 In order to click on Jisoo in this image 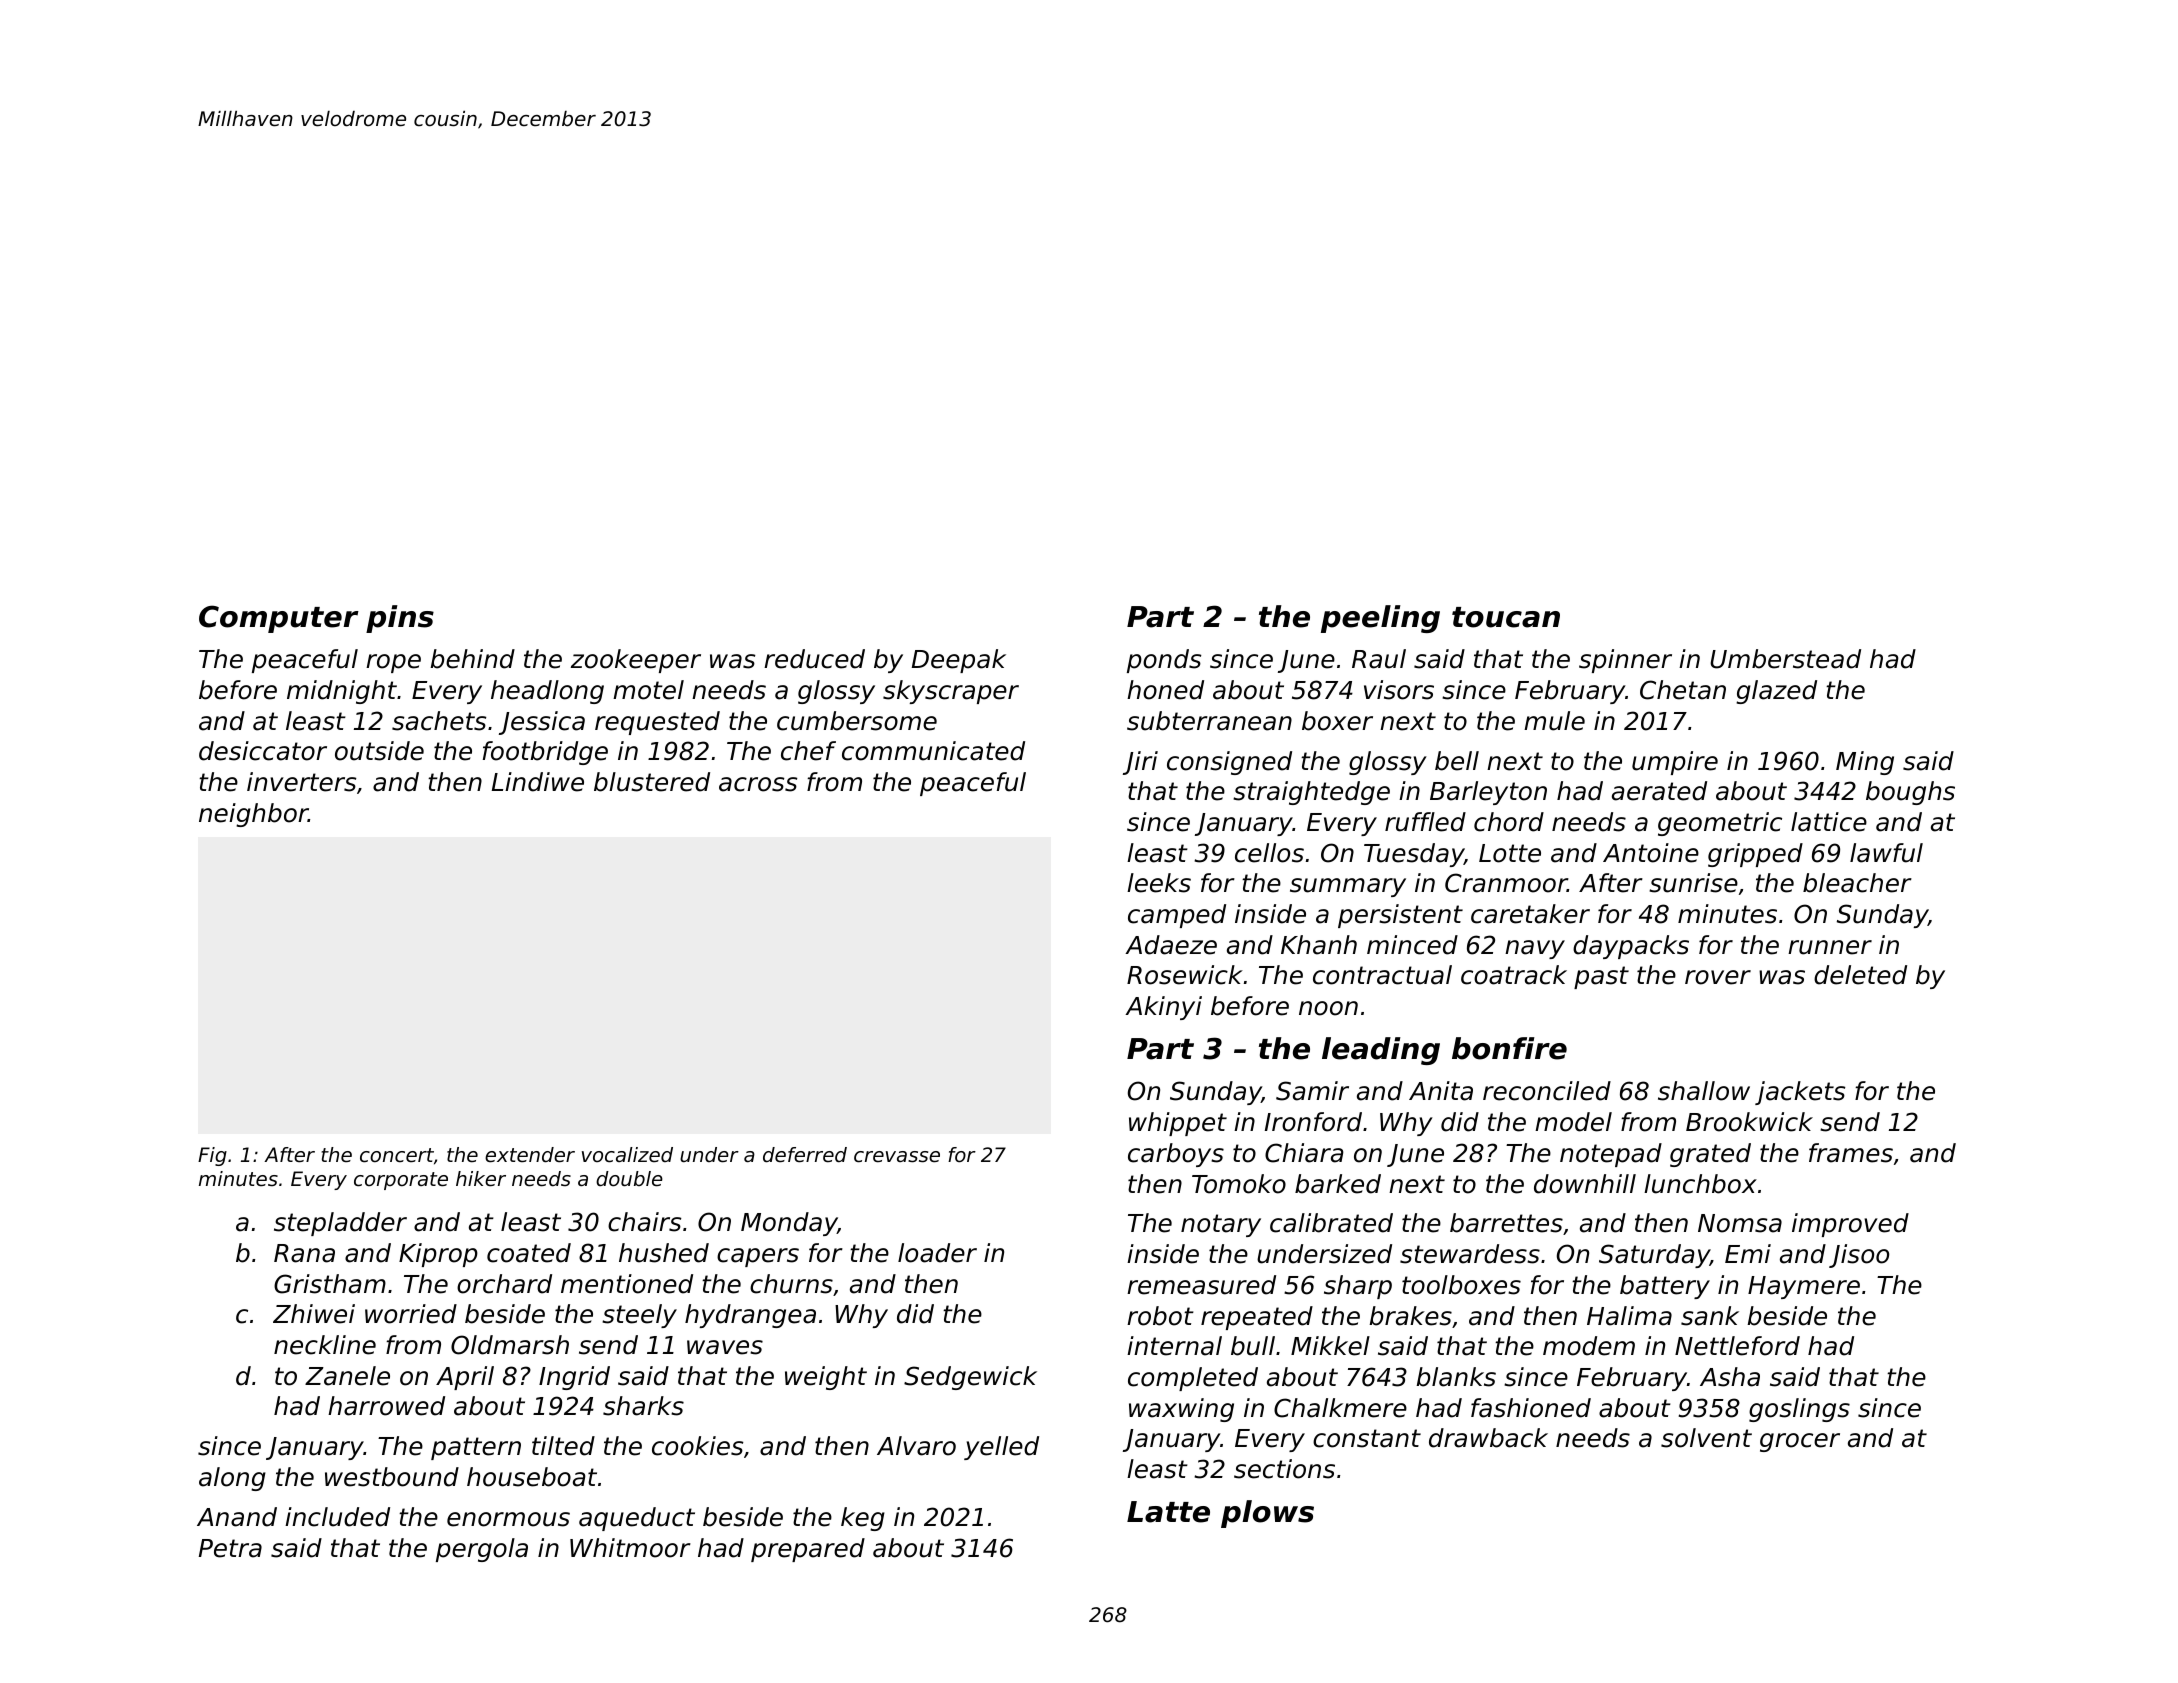, I will do `click(1859, 1256)`.
